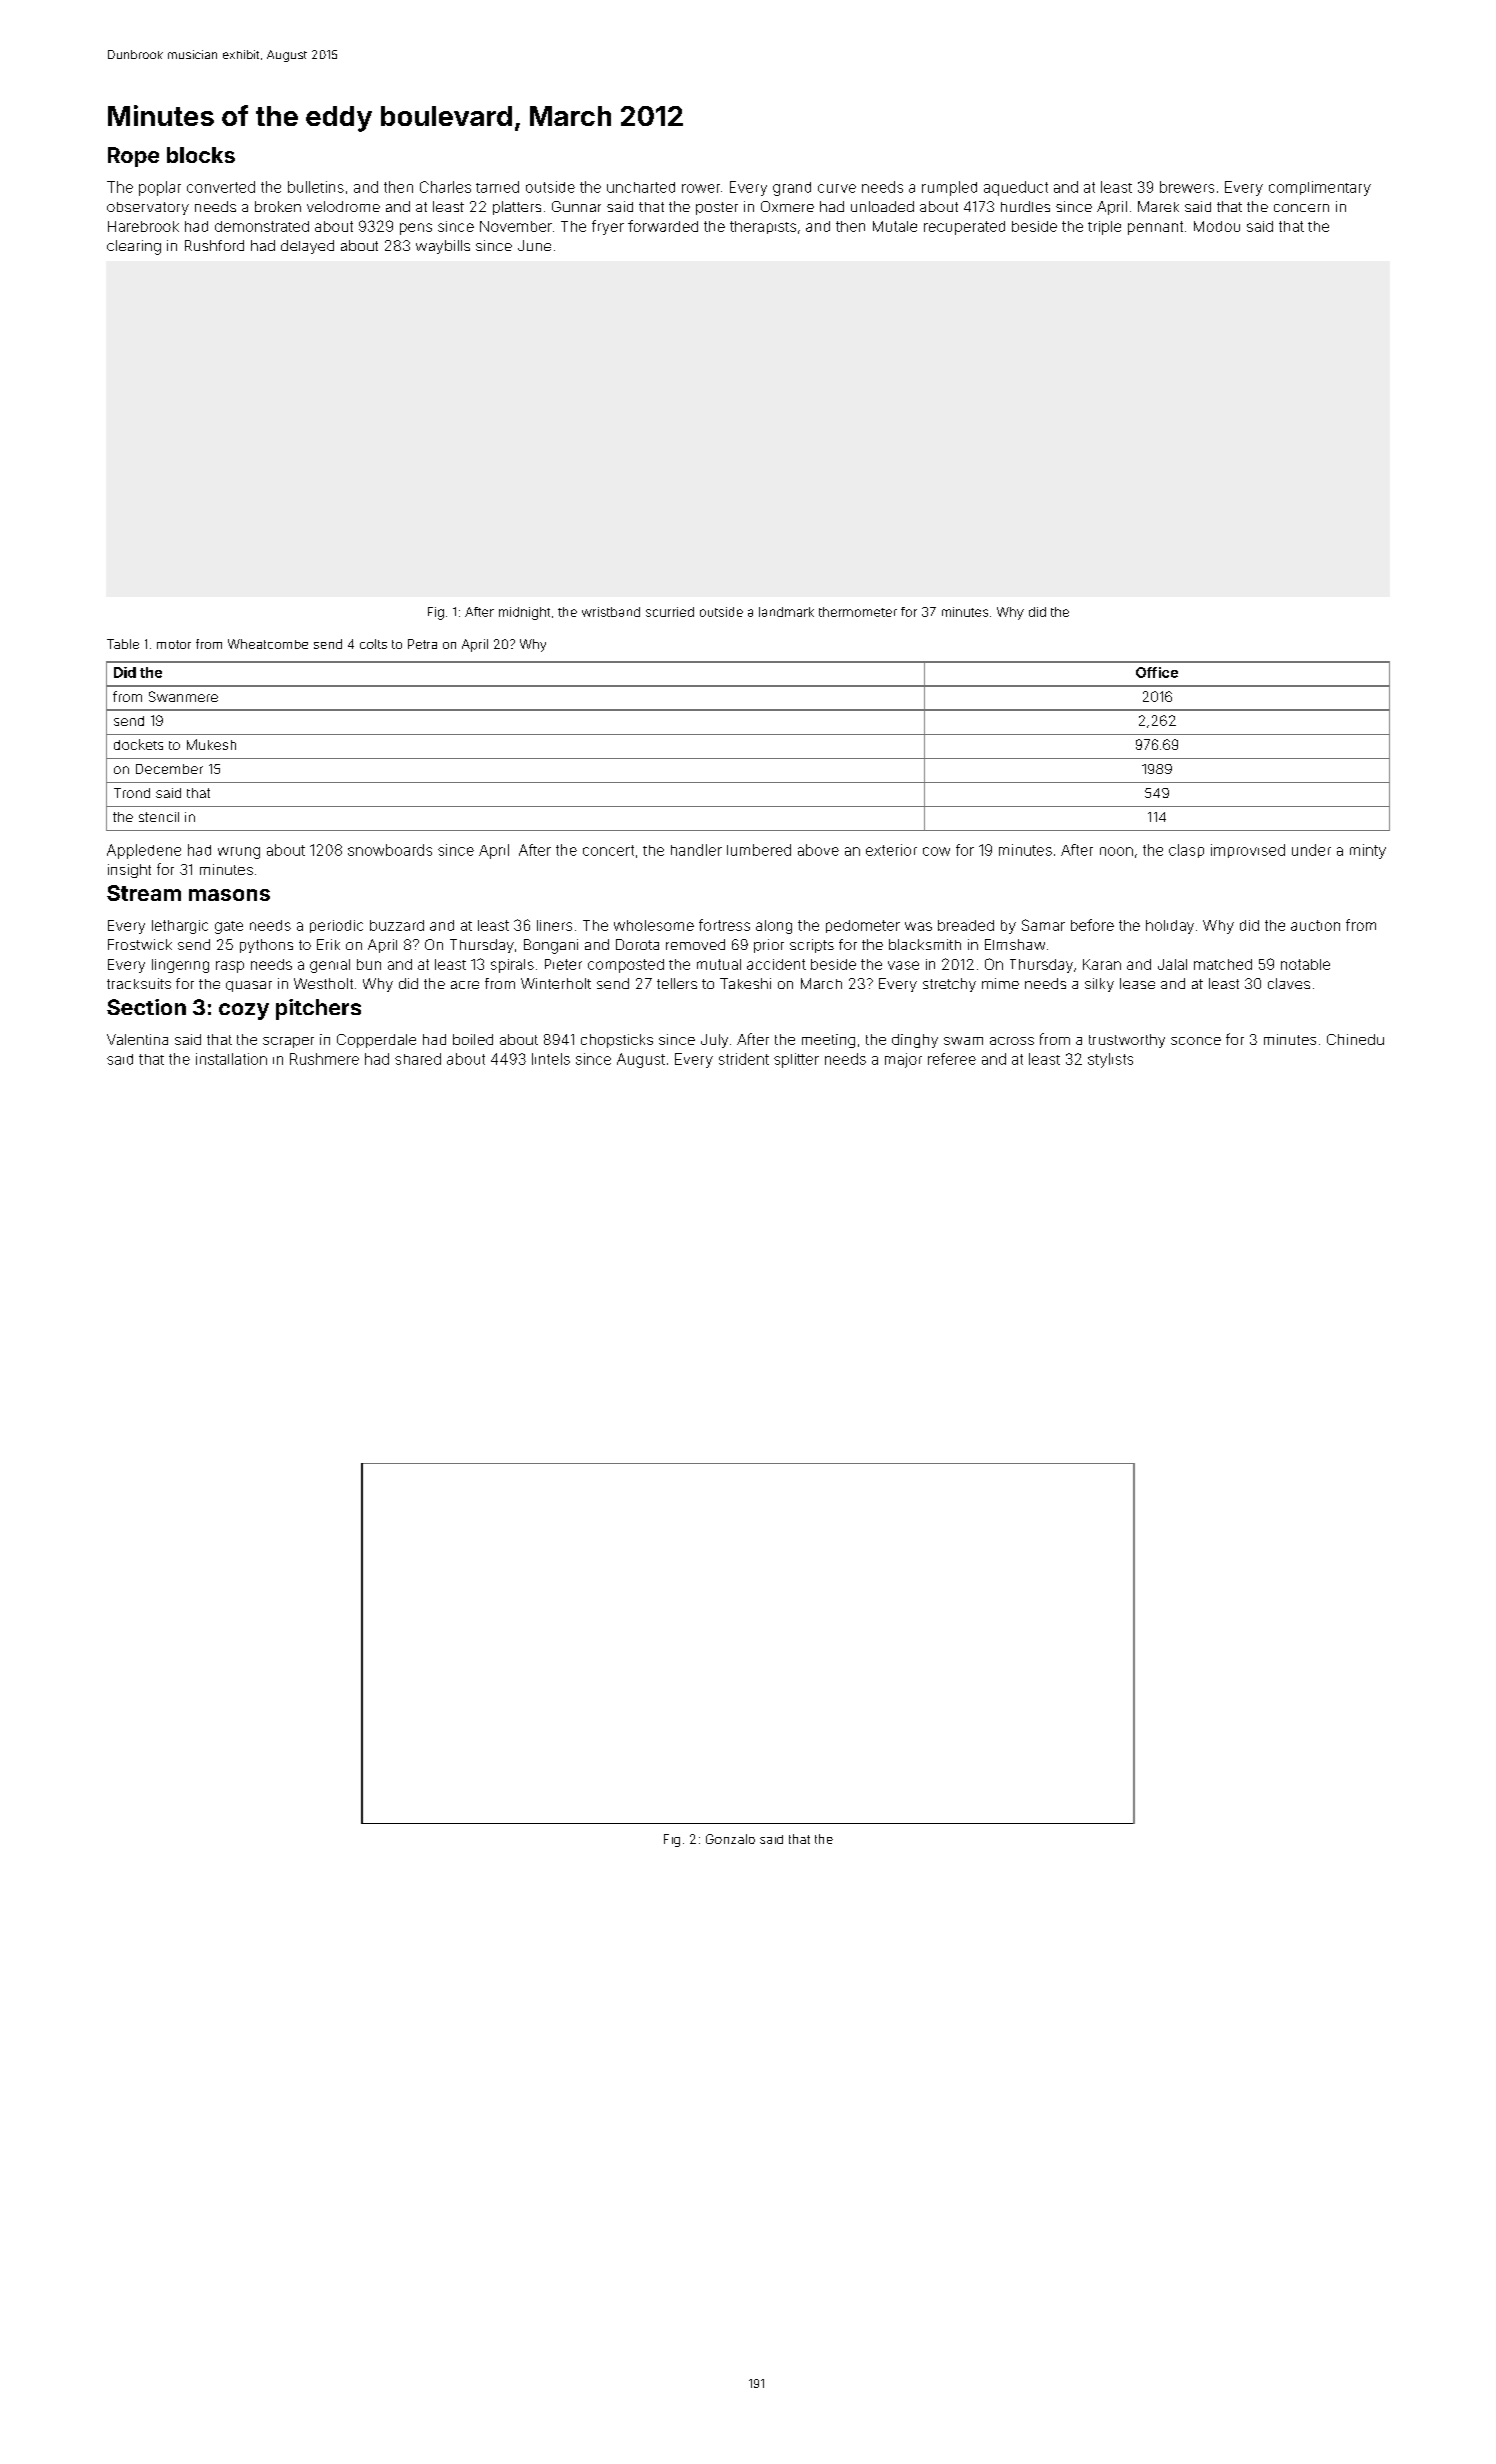 The height and width of the screenshot is (2464, 1496). What do you see at coordinates (663, 226) in the screenshot?
I see `forwarded` at bounding box center [663, 226].
